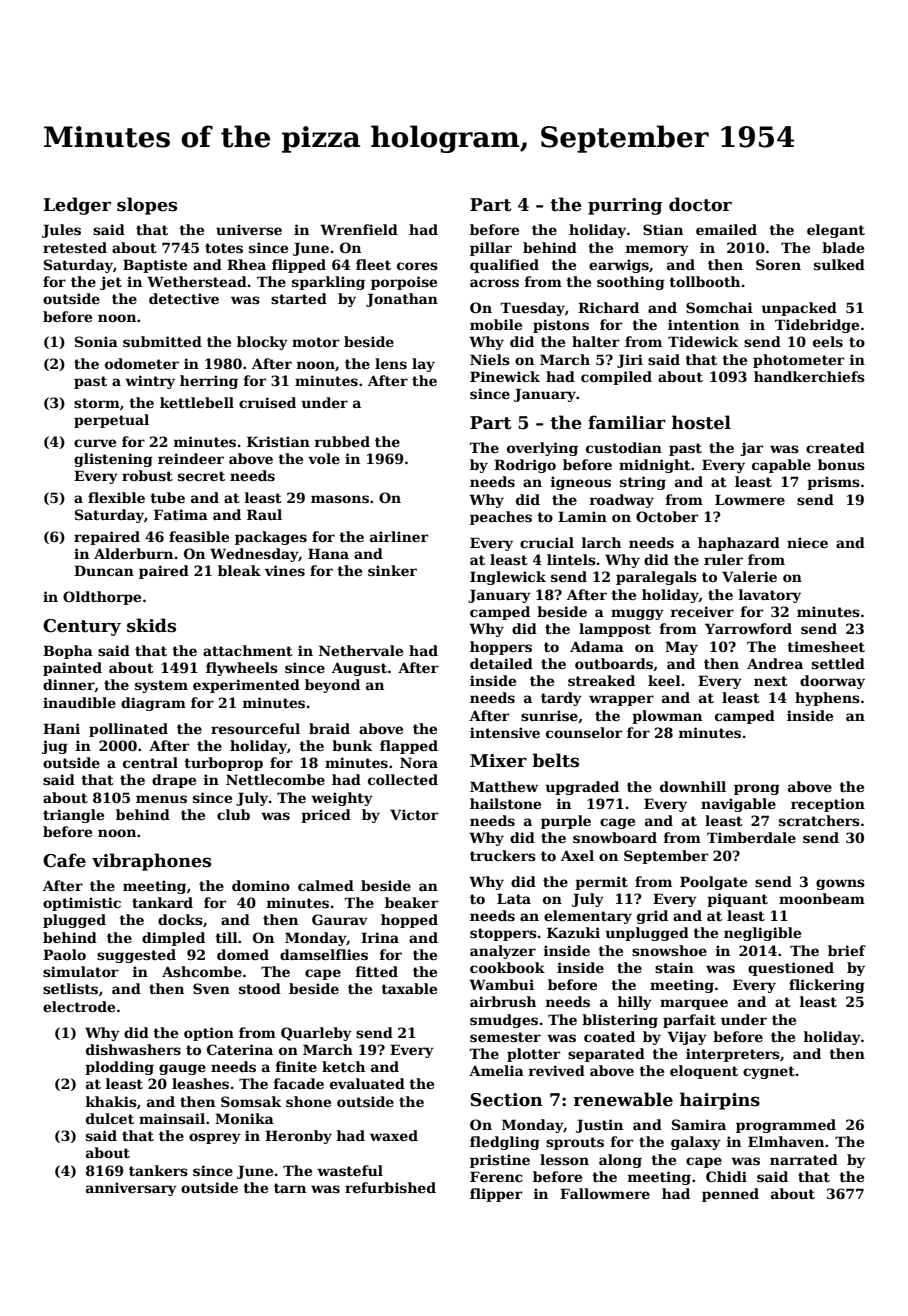  Describe the element at coordinates (390, 1187) in the screenshot. I see `refurbished` at that location.
